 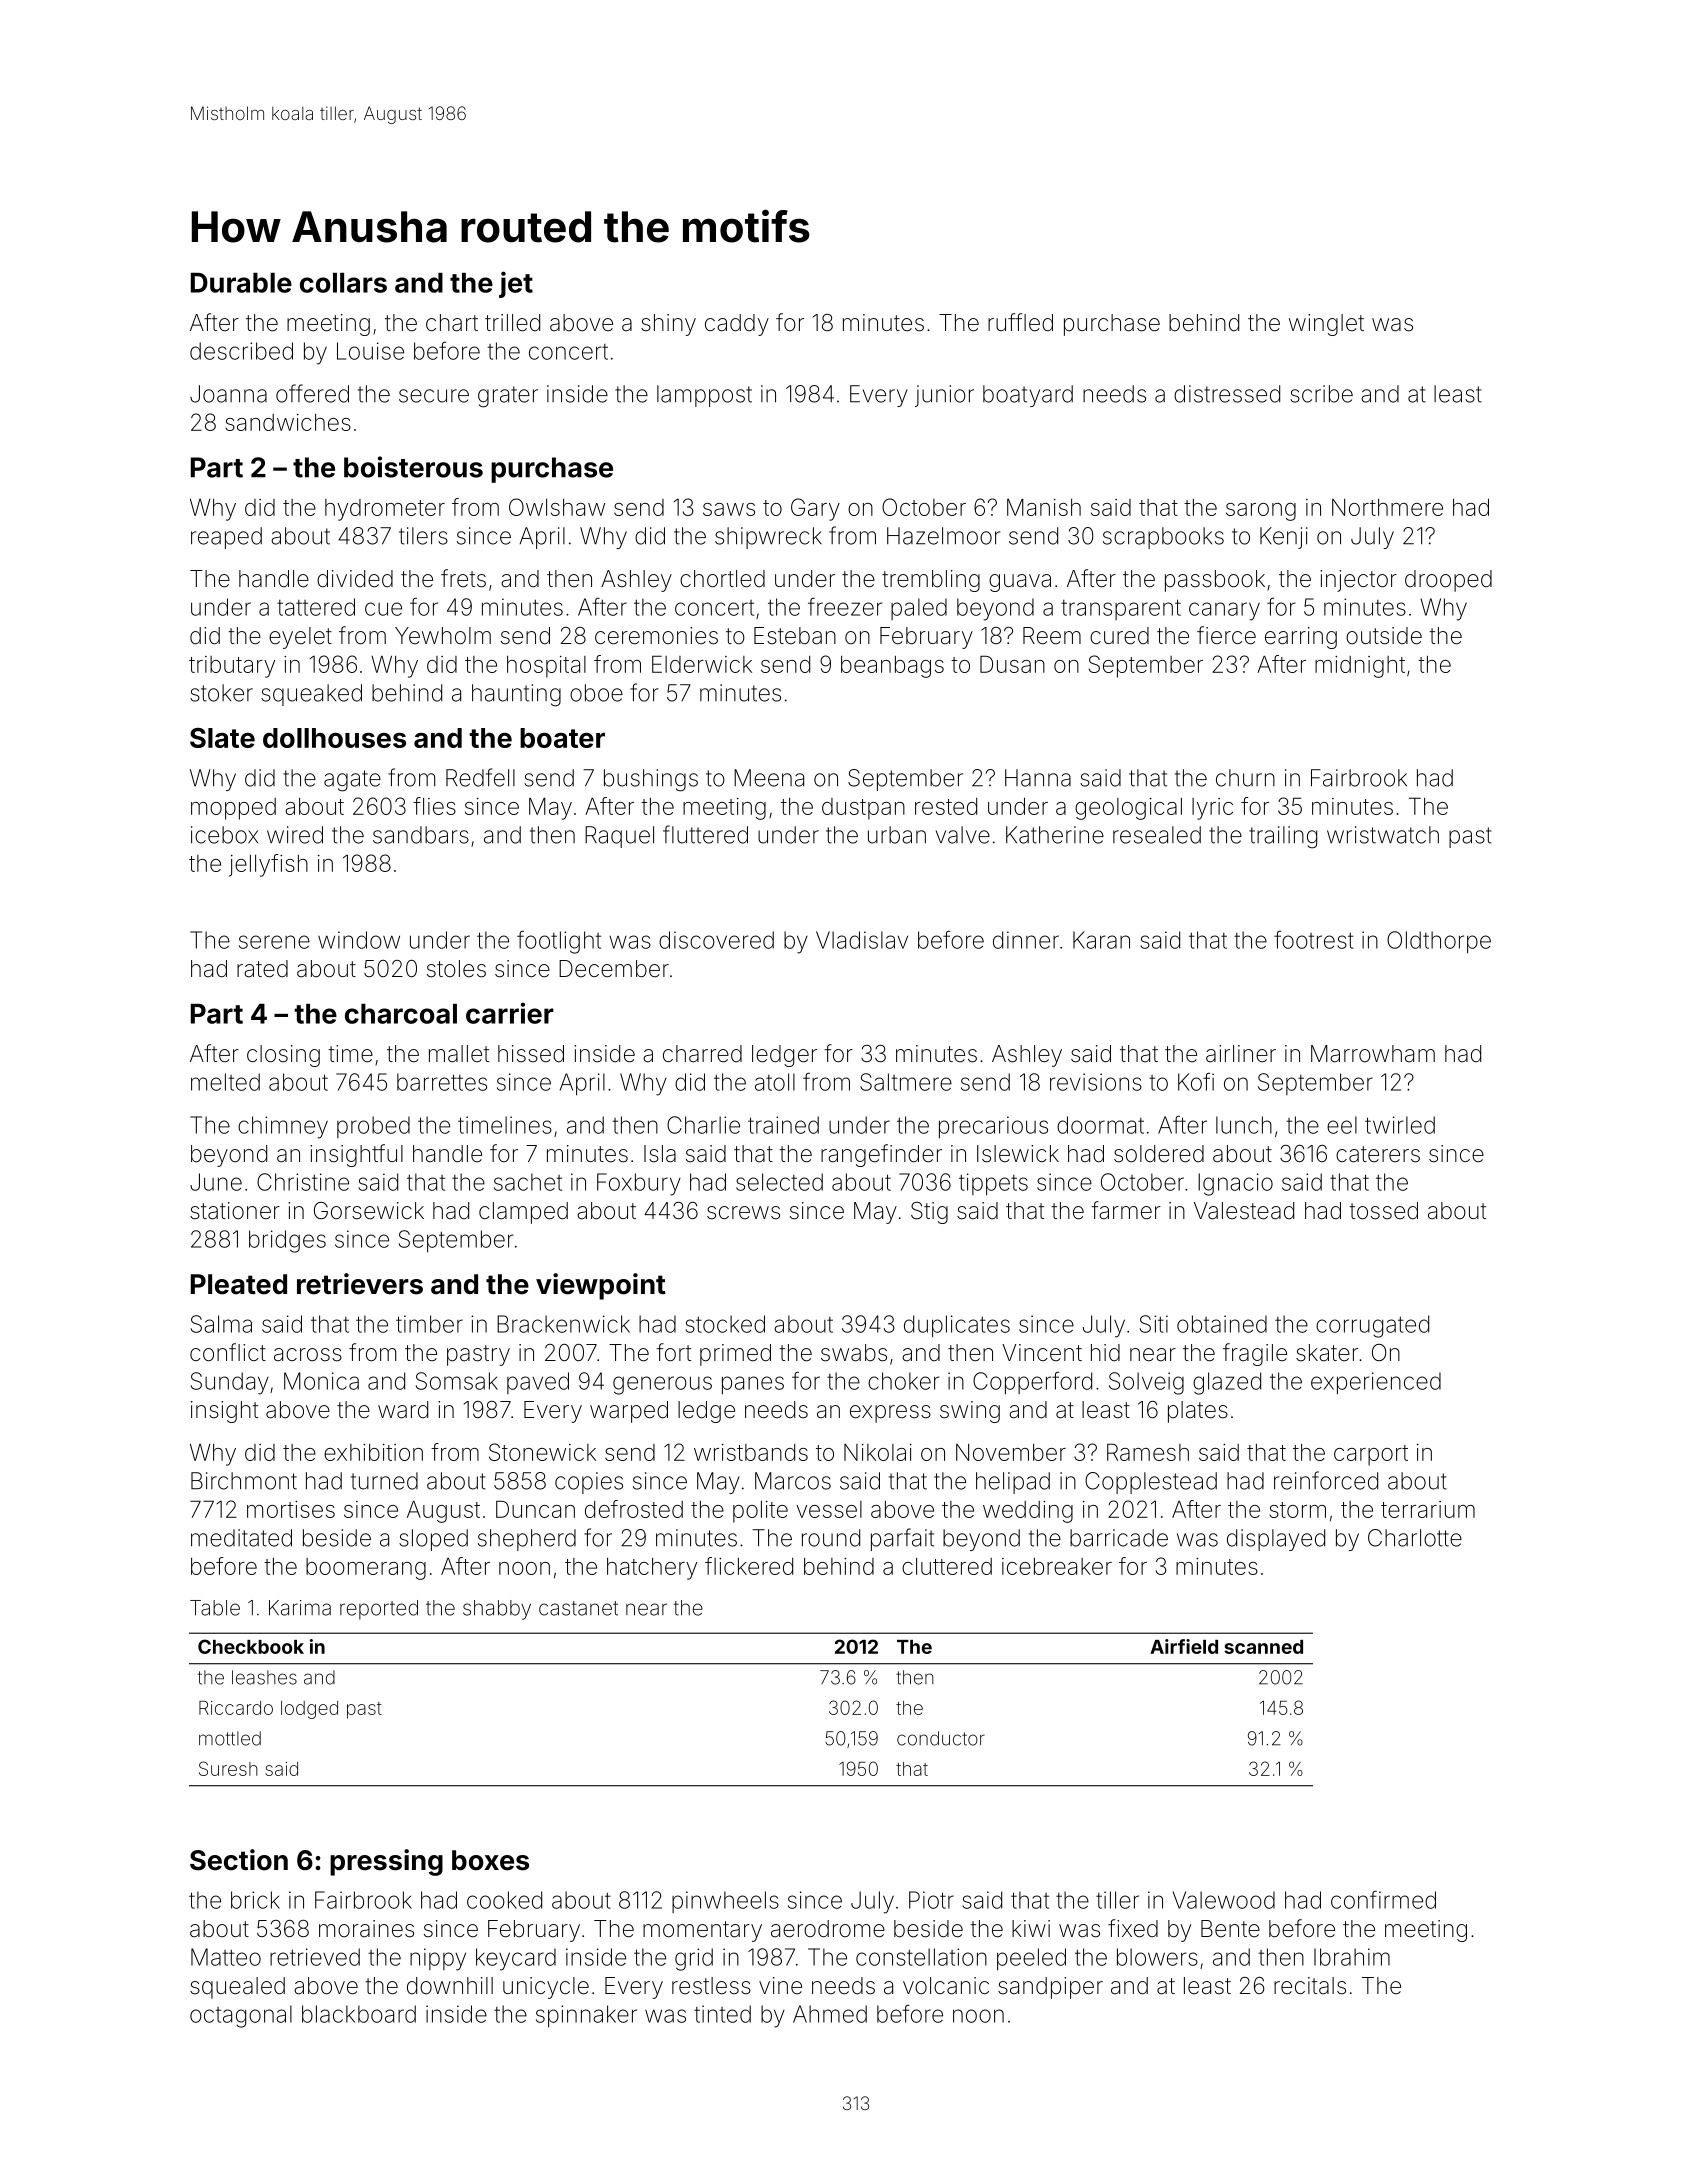 I want to click on Marrowham, so click(x=1373, y=1054).
